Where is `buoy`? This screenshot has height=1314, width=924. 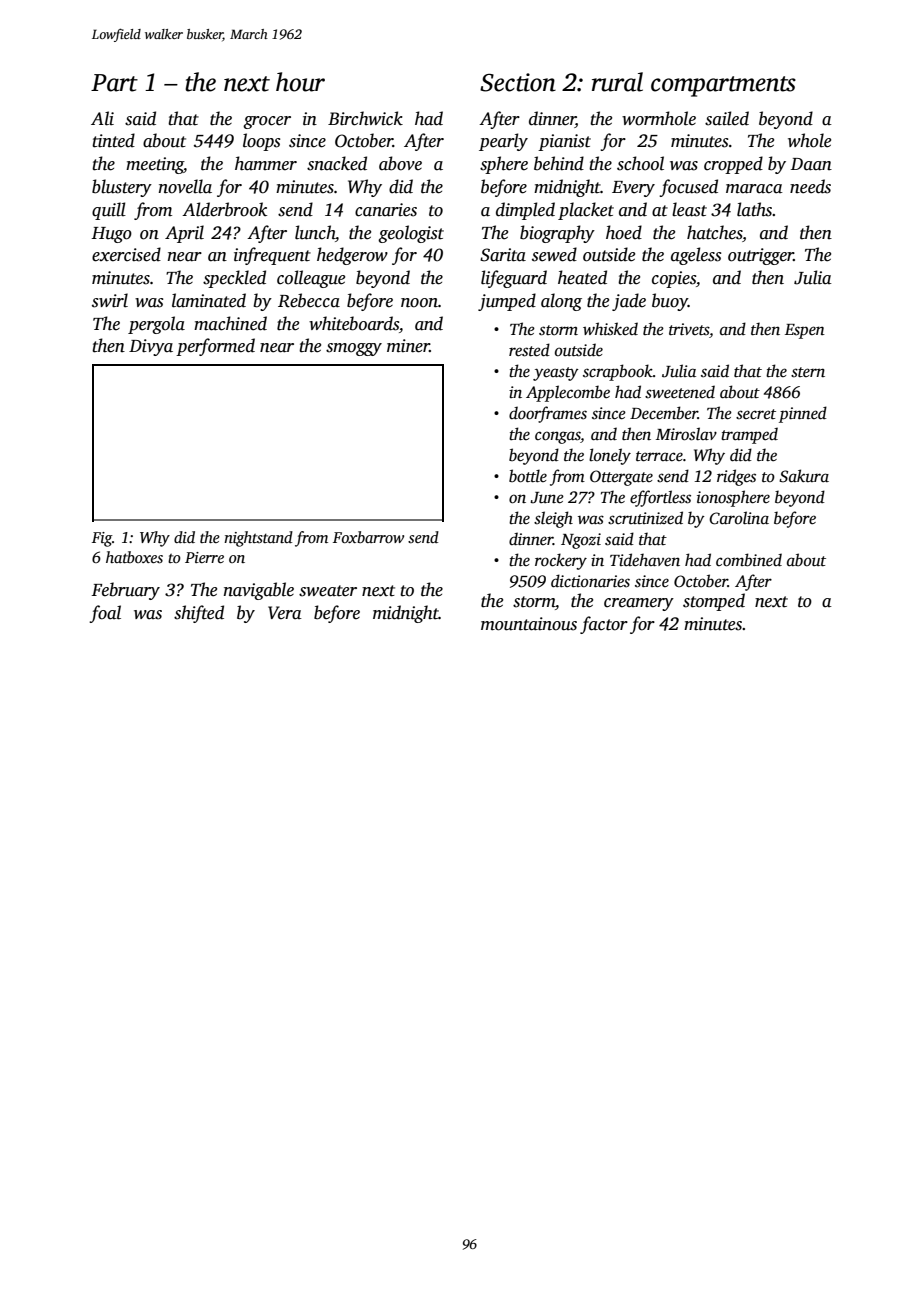
buoy is located at coordinates (670, 302).
